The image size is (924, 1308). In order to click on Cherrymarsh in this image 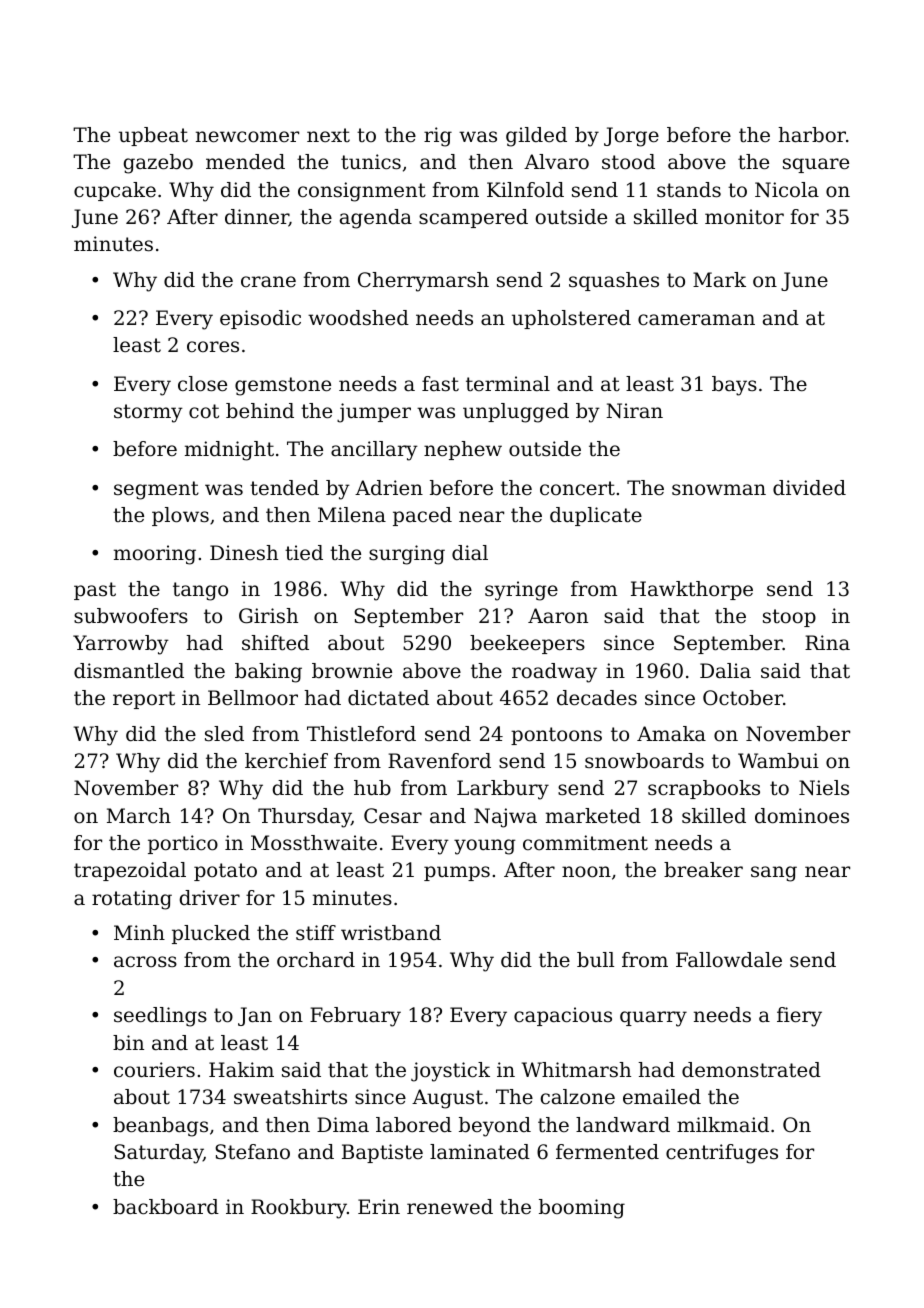, I will do `click(423, 282)`.
